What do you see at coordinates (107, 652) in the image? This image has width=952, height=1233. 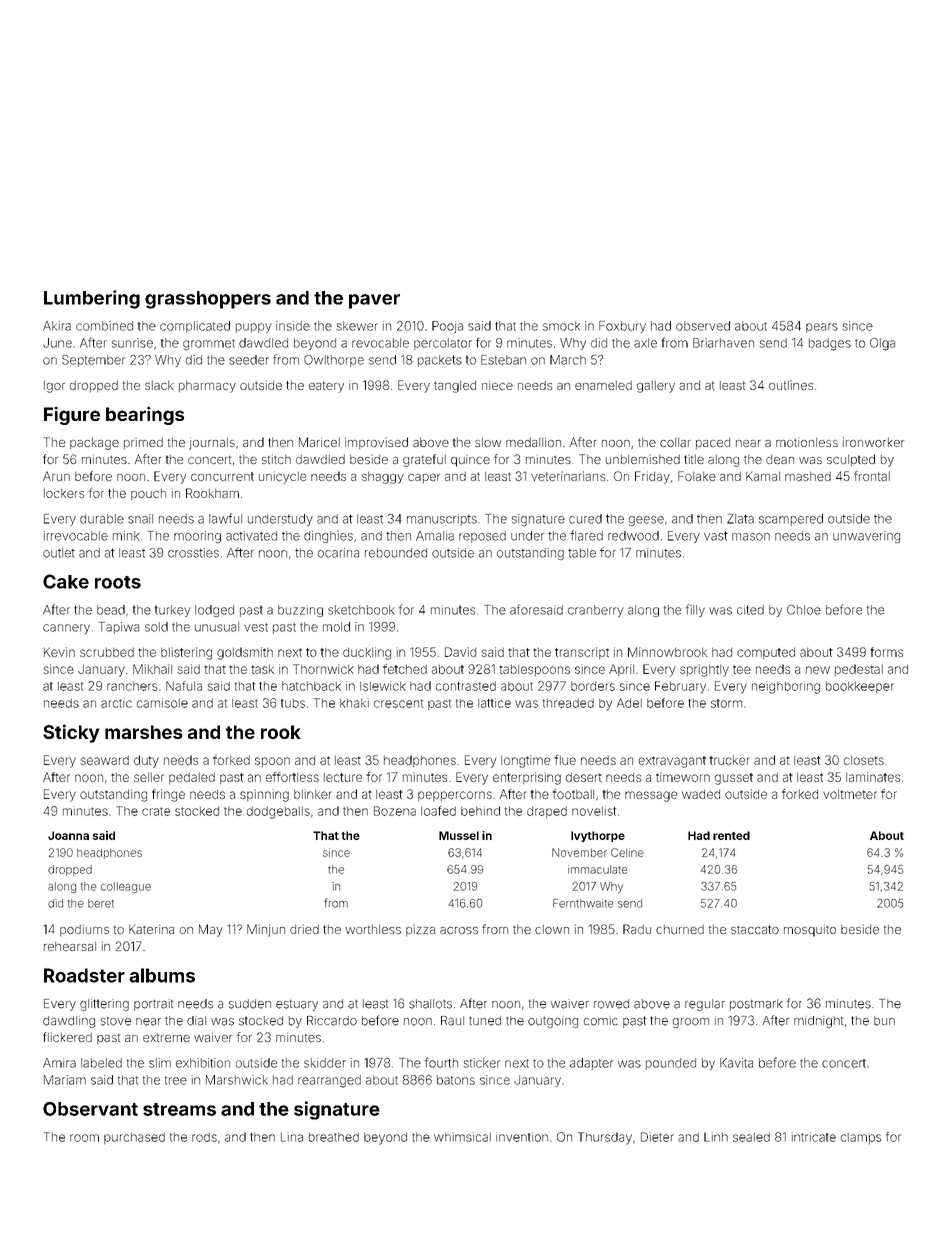 I see `scrubbed` at bounding box center [107, 652].
